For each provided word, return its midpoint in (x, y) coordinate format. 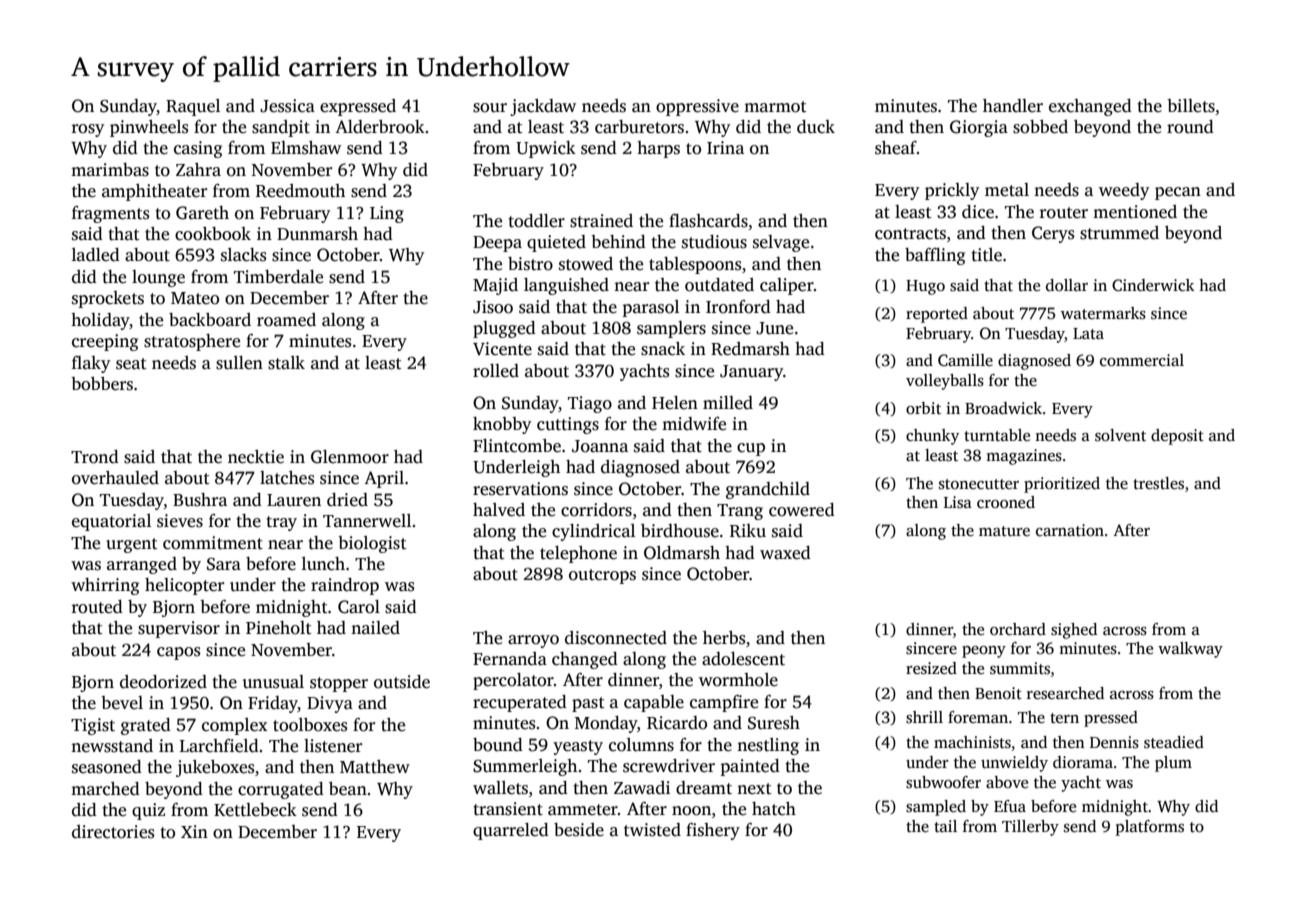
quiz (148, 811)
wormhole (738, 680)
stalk (286, 363)
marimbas (110, 170)
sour (490, 108)
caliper (787, 286)
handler (1013, 106)
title (986, 255)
